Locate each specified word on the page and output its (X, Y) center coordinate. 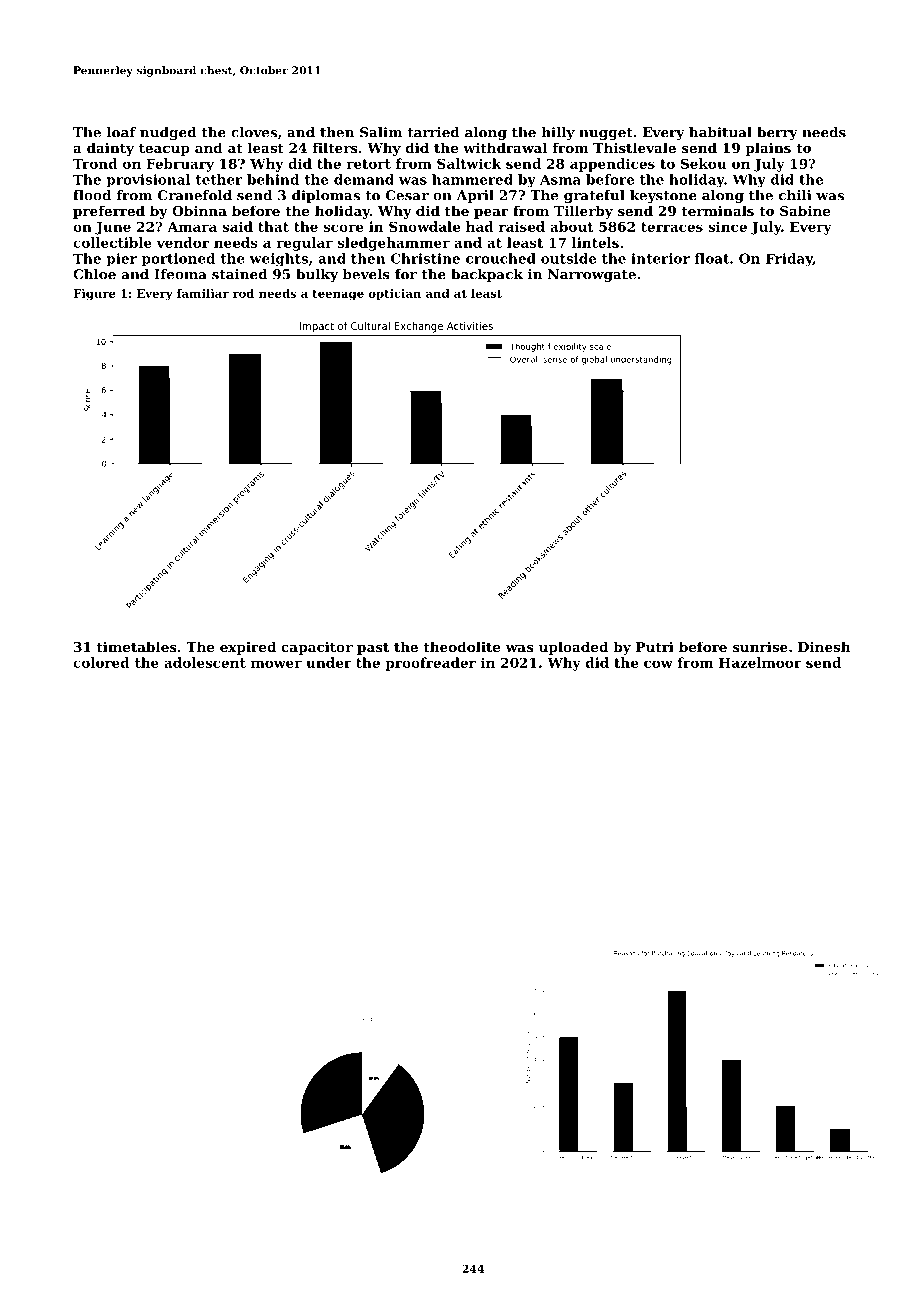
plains (768, 149)
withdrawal (505, 147)
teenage (338, 295)
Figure (94, 295)
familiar (203, 293)
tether (219, 179)
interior (660, 258)
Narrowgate (592, 275)
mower (276, 664)
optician (395, 294)
